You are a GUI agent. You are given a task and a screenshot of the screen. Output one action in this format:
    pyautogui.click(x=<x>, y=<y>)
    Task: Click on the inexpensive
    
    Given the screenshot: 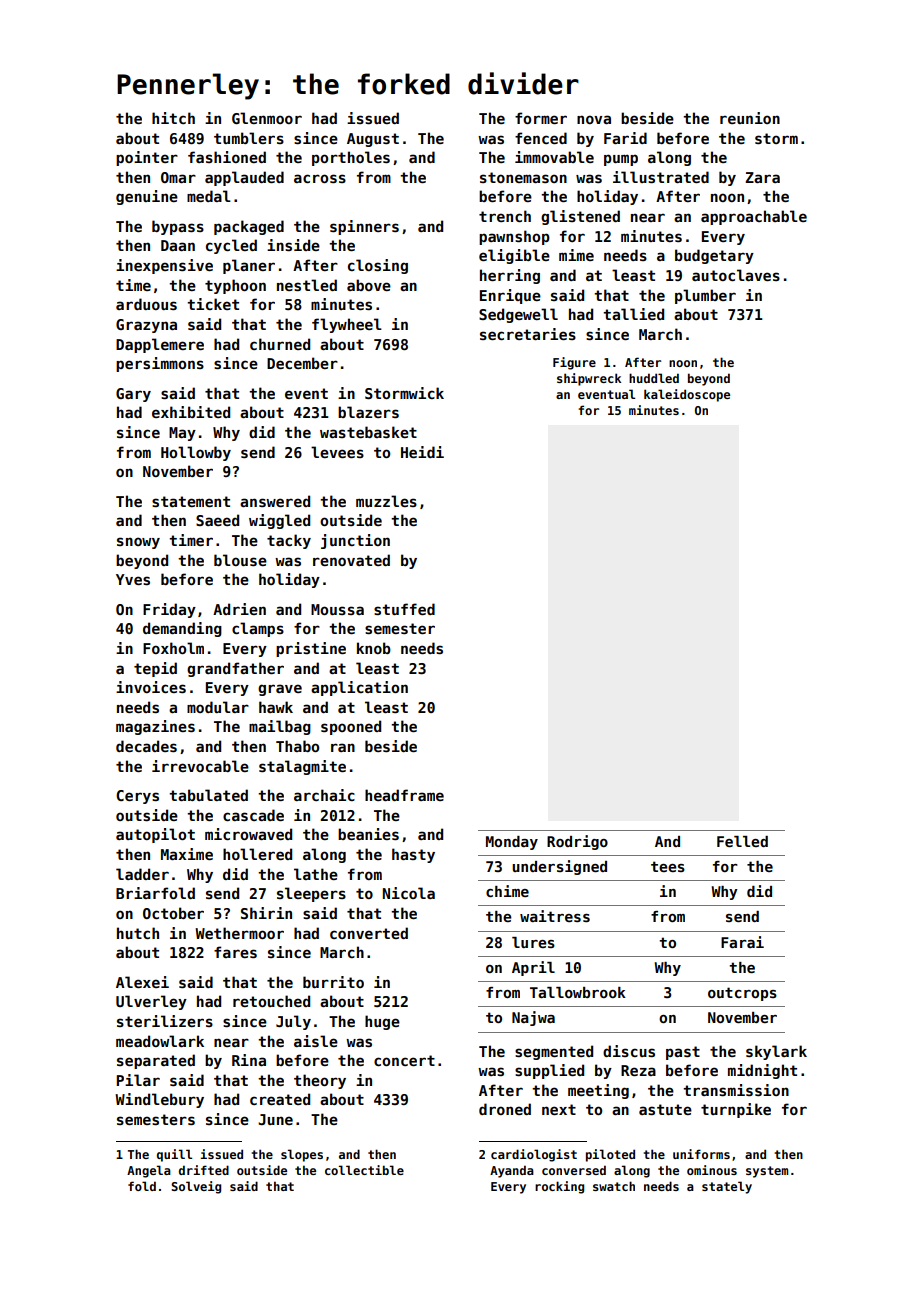 What is the action you would take?
    pyautogui.click(x=164, y=266)
